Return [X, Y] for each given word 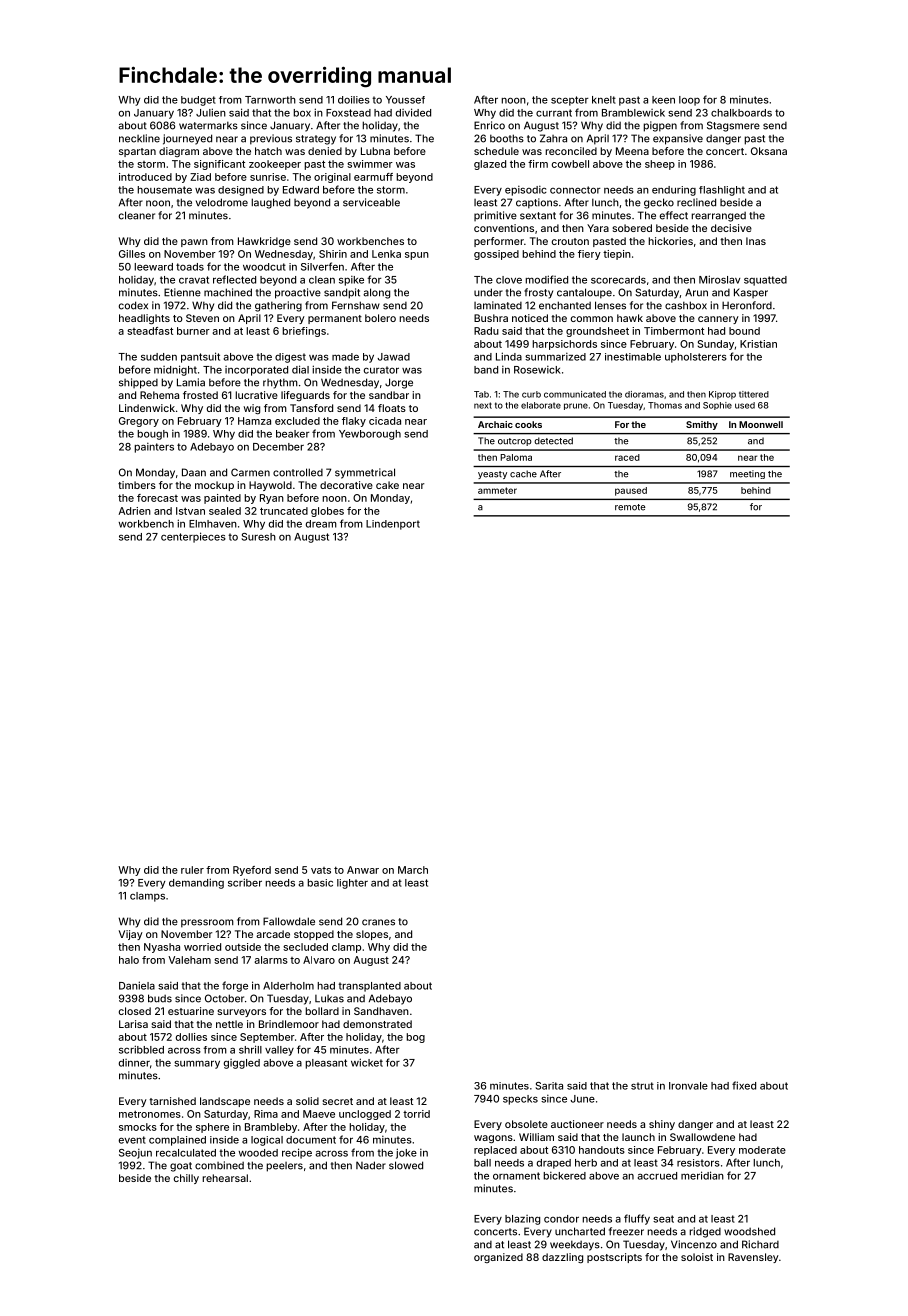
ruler [192, 870]
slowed [406, 1165]
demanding [196, 883]
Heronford [747, 305]
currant [554, 113]
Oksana [769, 151]
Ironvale [688, 1086]
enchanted [565, 305]
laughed [270, 203]
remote [630, 507]
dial [300, 369]
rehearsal [225, 1178]
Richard [760, 1244]
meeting [747, 474]
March [413, 870]
